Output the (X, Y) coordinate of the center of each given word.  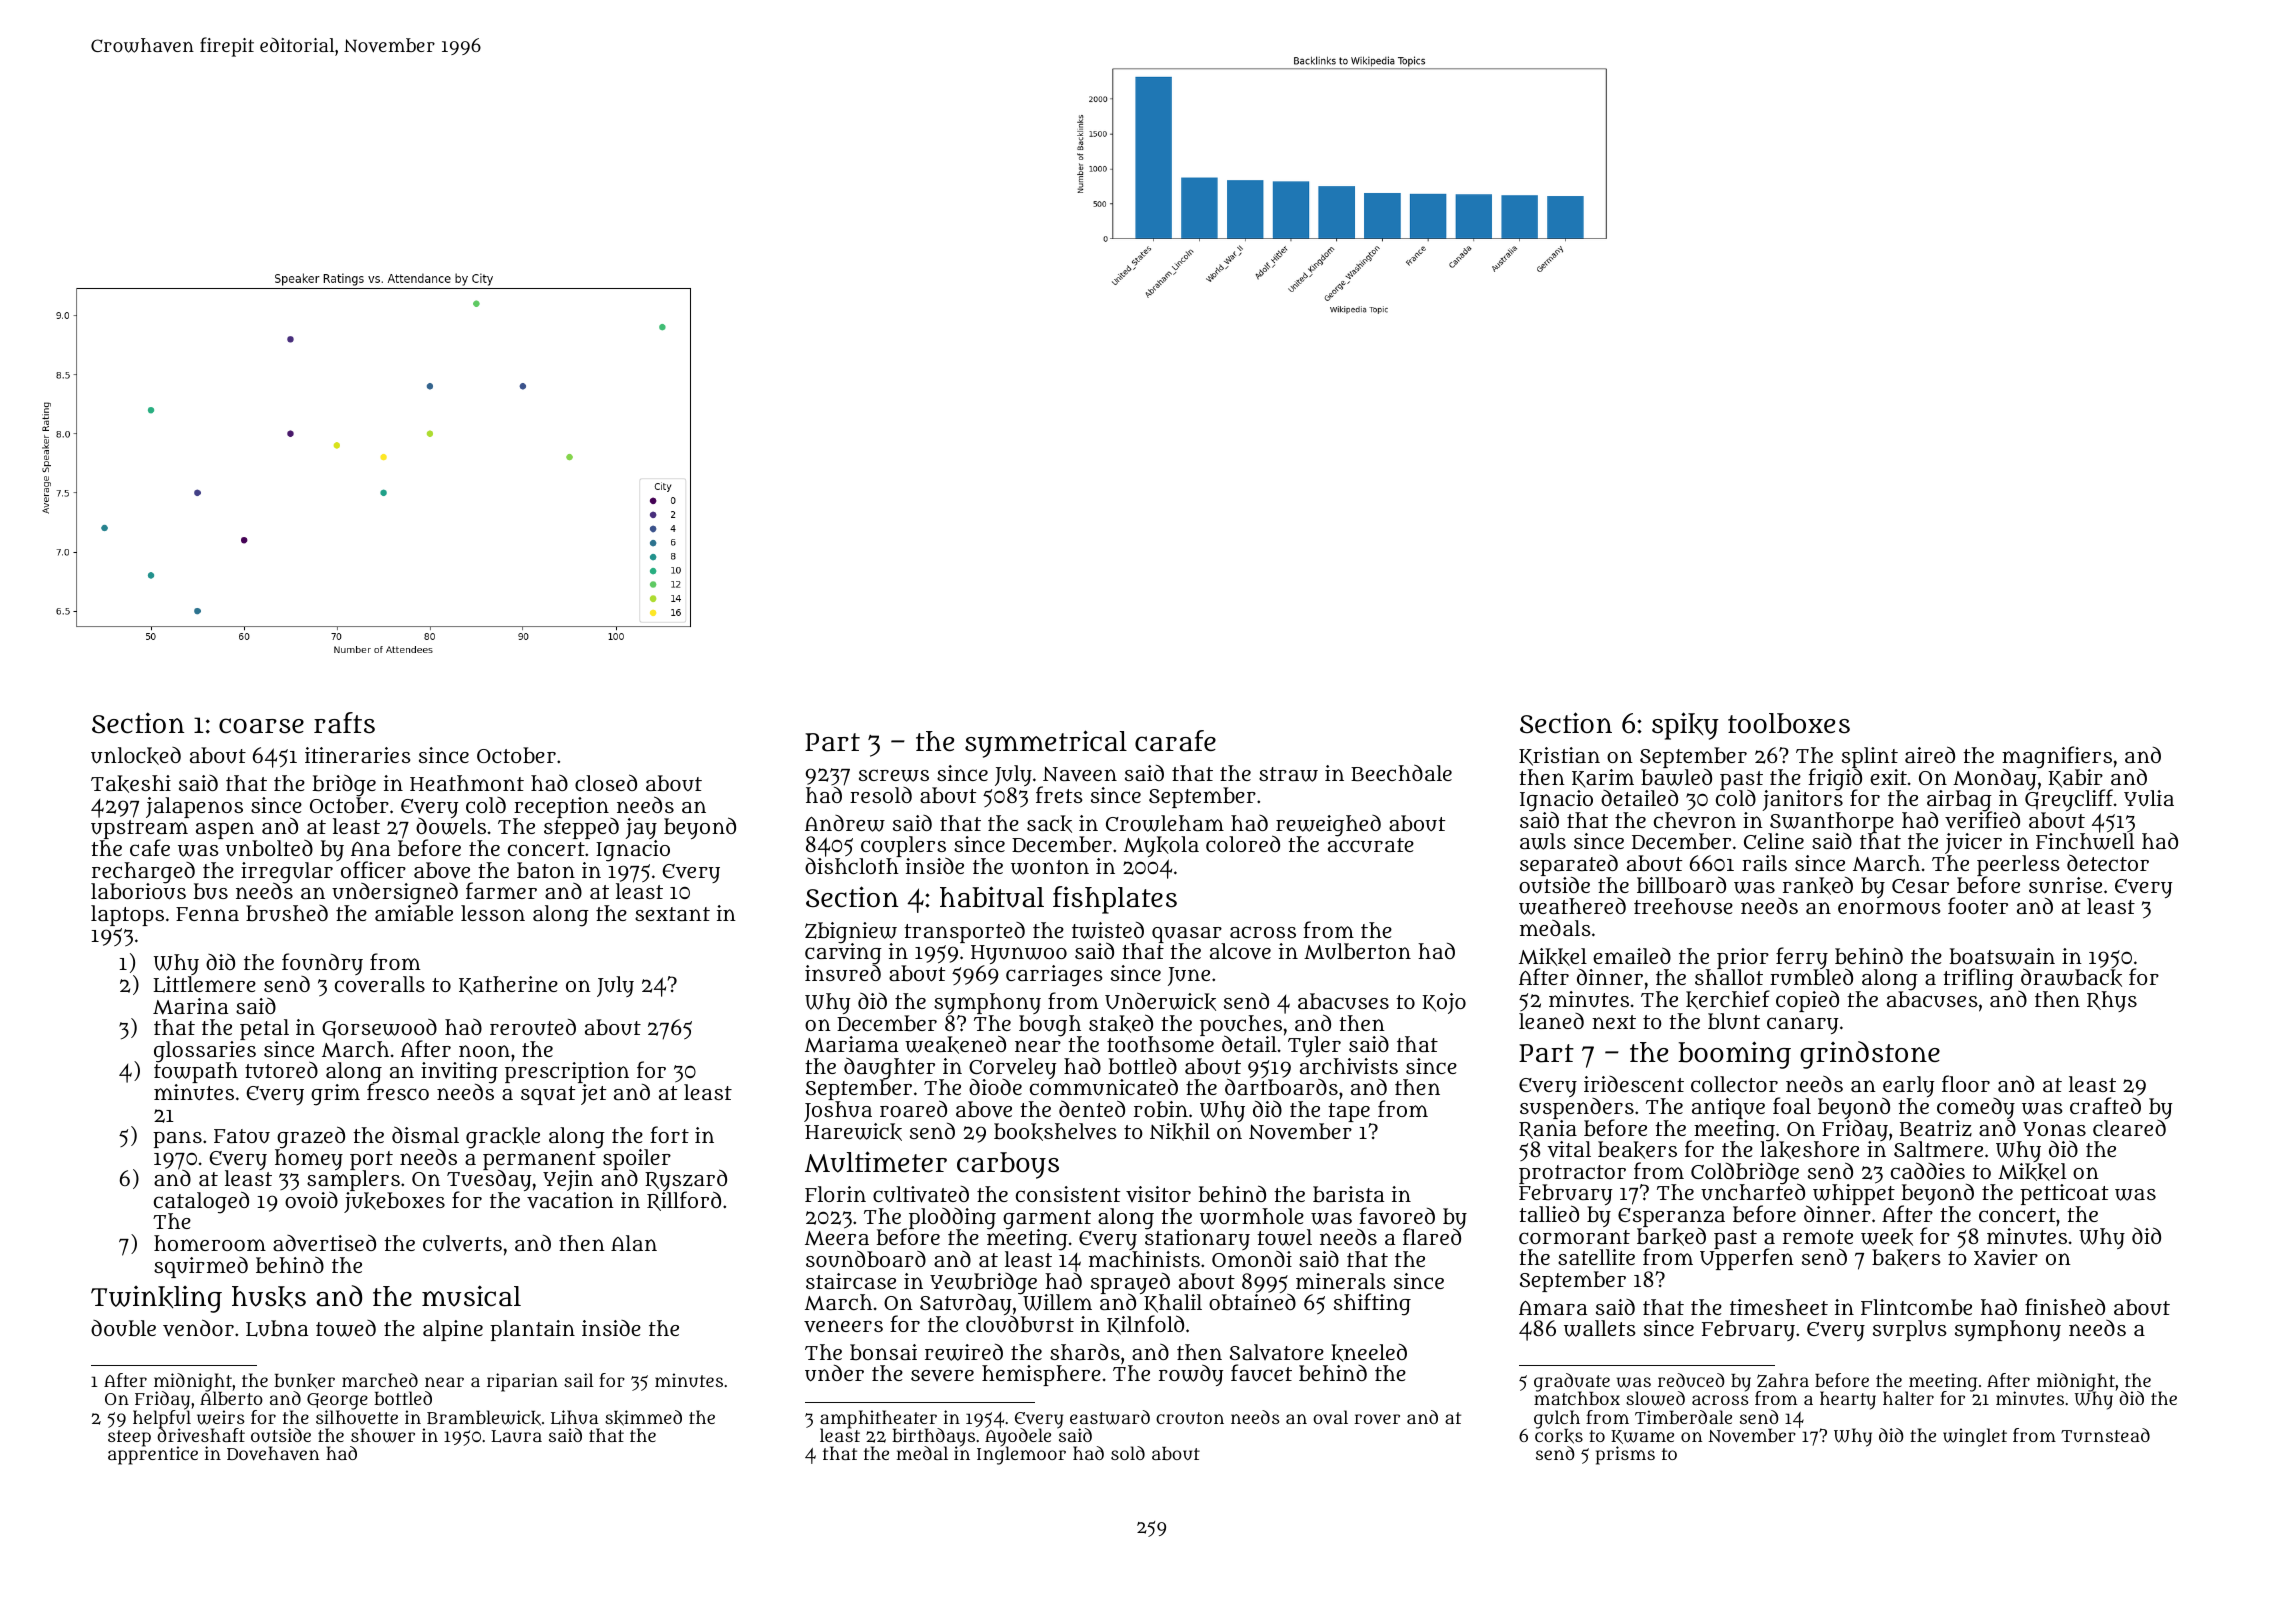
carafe (1175, 741)
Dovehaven (273, 1453)
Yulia (2149, 798)
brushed (287, 913)
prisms (1625, 1455)
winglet (1975, 1437)
